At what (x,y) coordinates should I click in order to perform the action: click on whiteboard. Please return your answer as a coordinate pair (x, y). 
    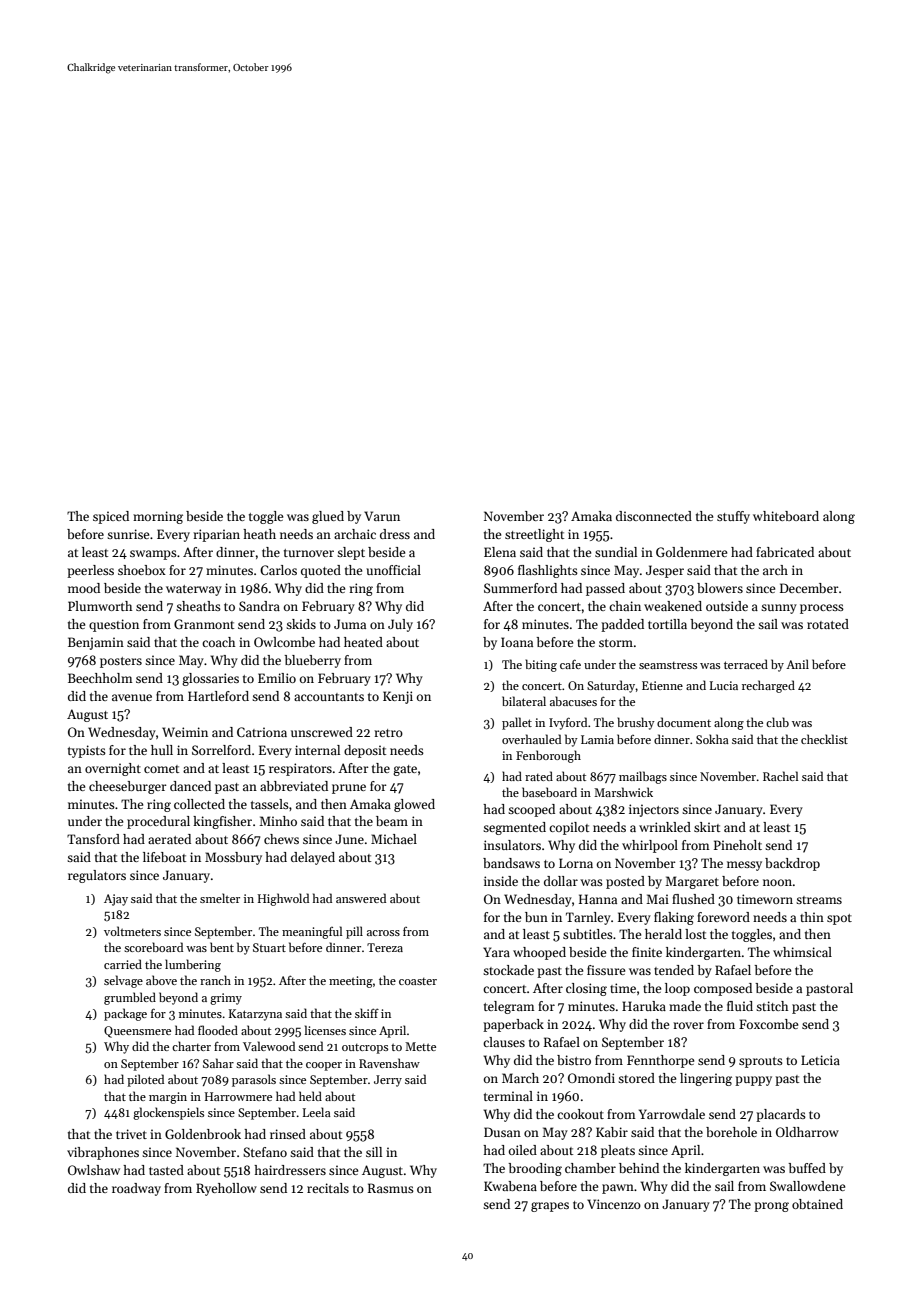
    Looking at the image, I should click on (786, 516).
